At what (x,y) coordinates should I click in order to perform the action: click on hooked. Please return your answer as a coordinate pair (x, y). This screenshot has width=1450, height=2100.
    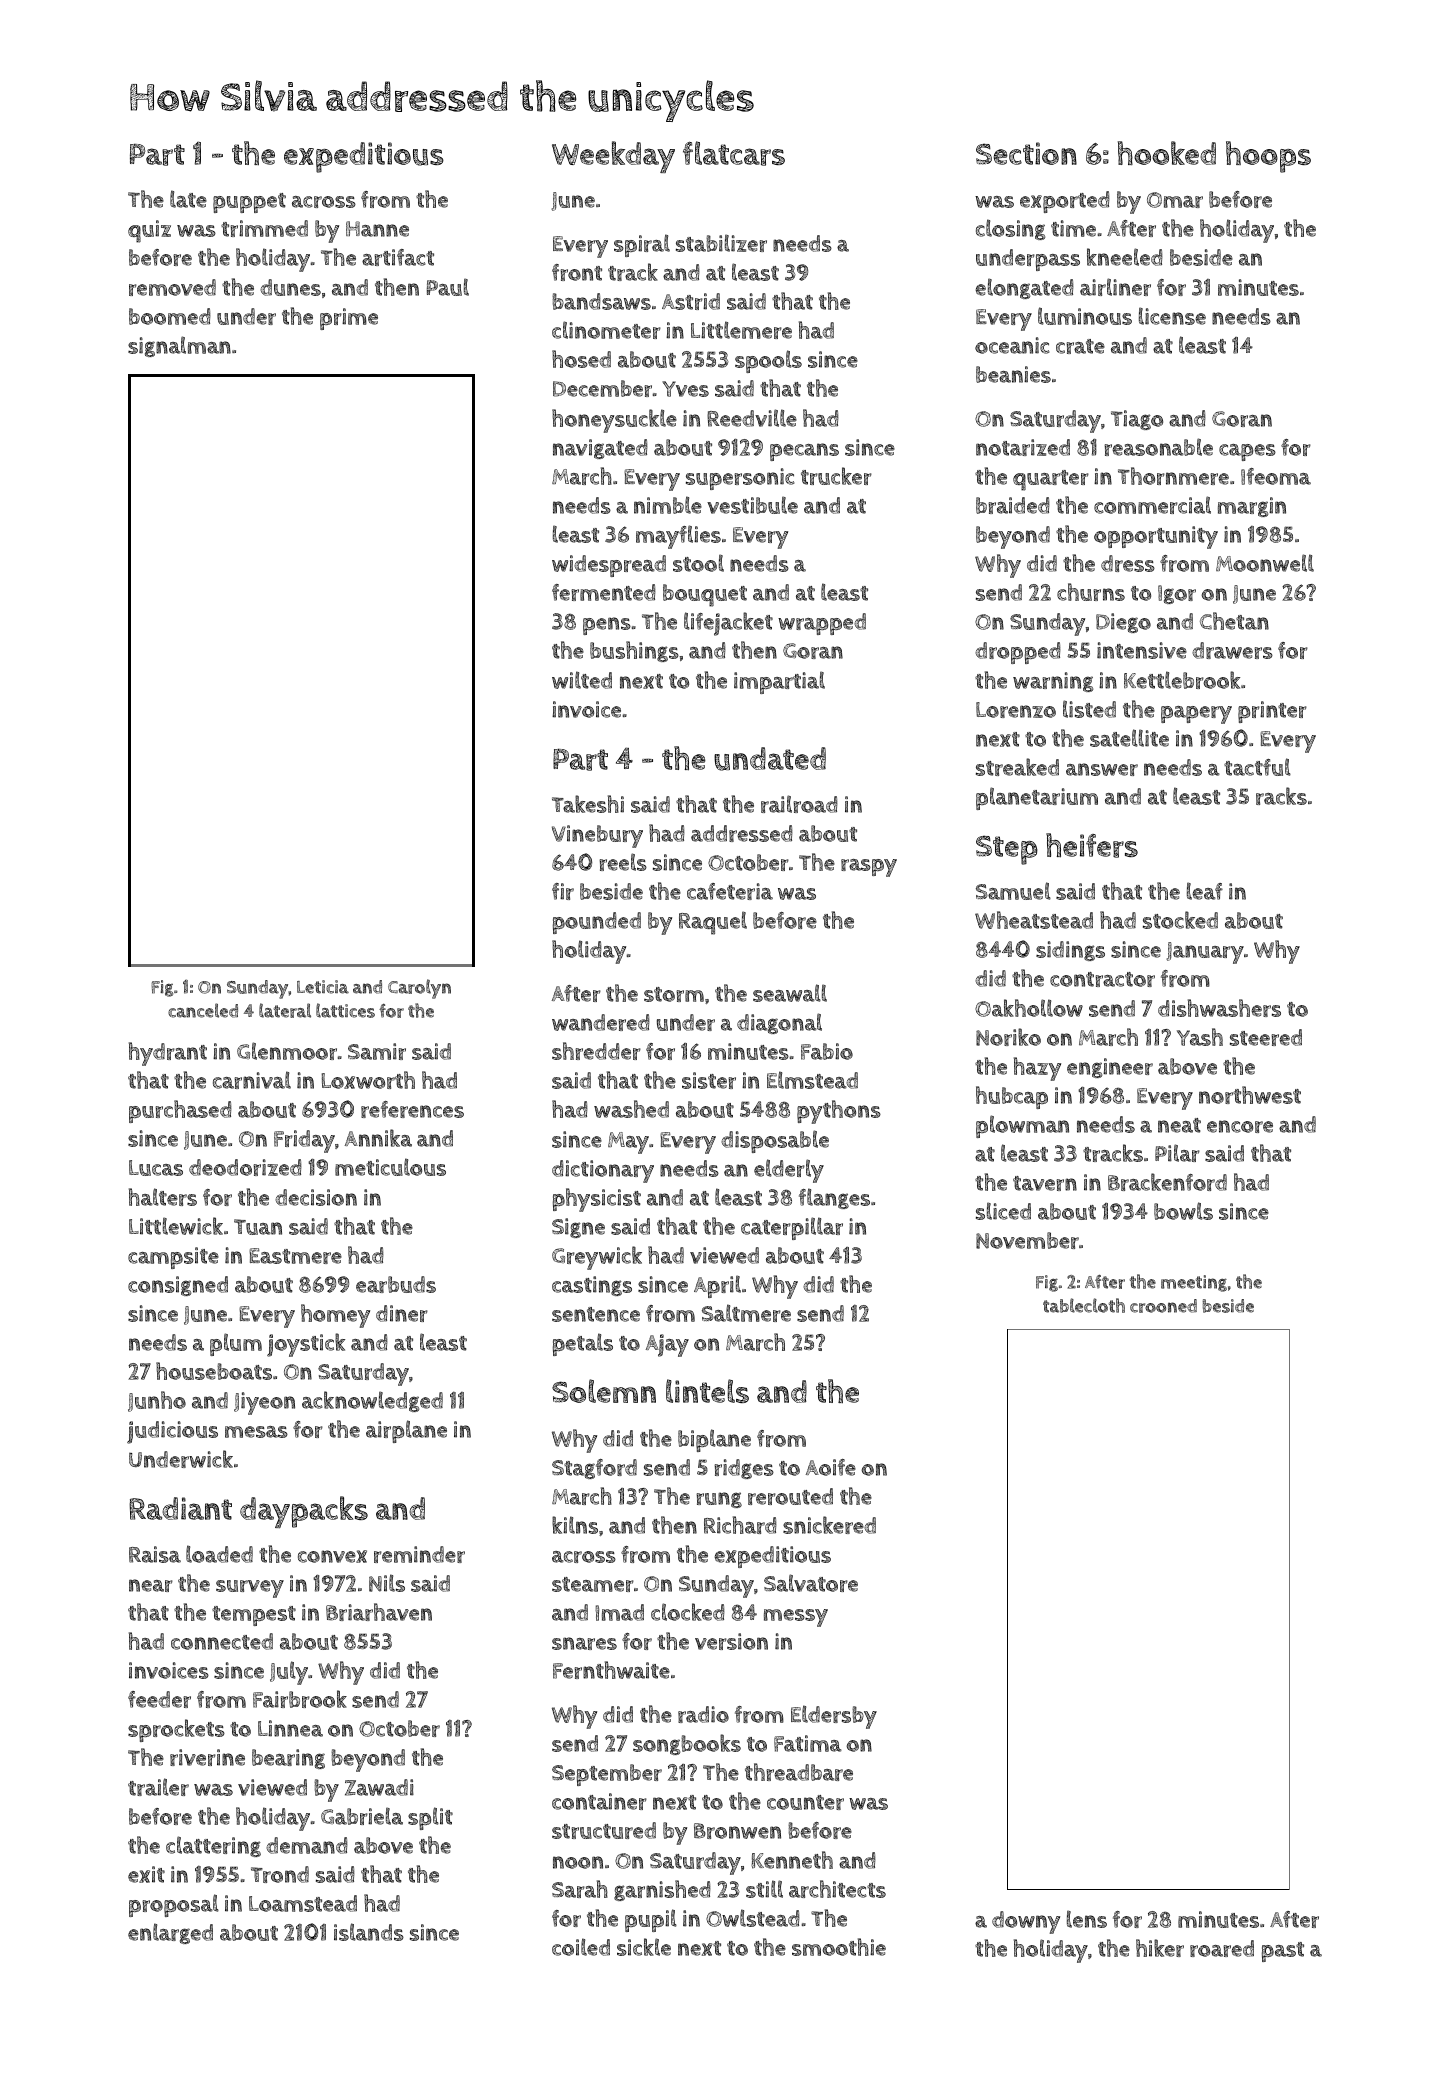
    Looking at the image, I should click on (1167, 153).
